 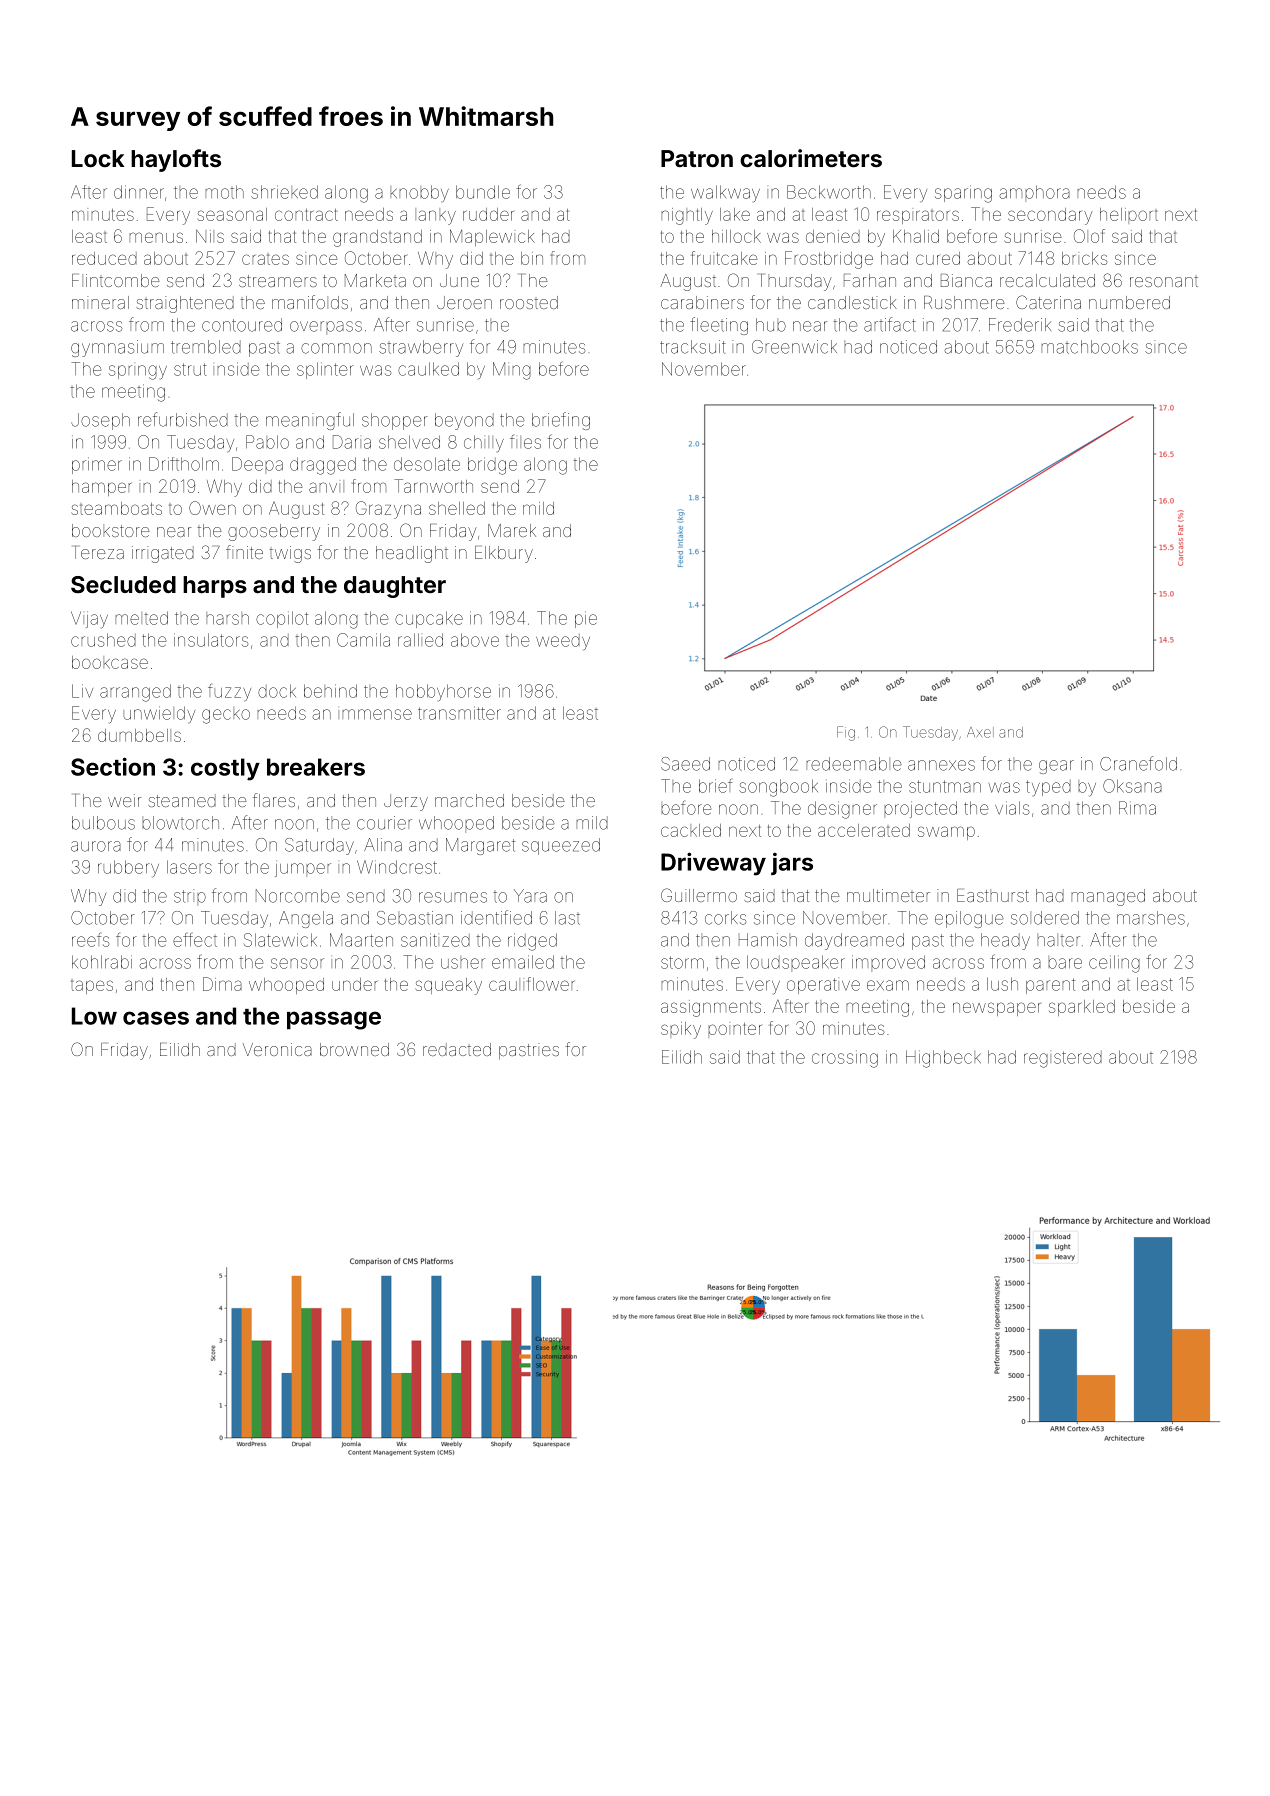 What do you see at coordinates (1035, 193) in the screenshot?
I see `amphora` at bounding box center [1035, 193].
